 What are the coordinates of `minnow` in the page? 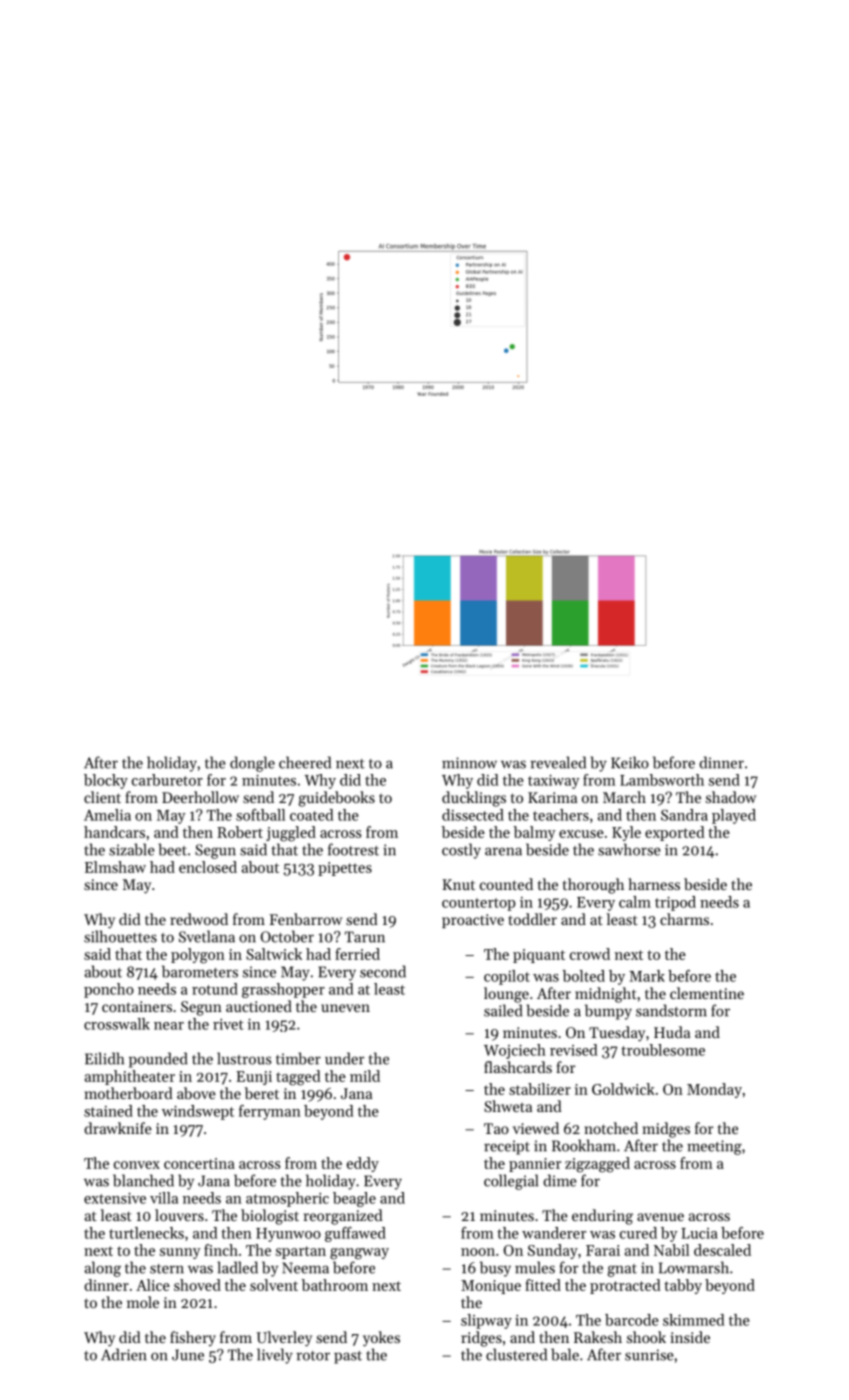 It's located at (469, 763).
